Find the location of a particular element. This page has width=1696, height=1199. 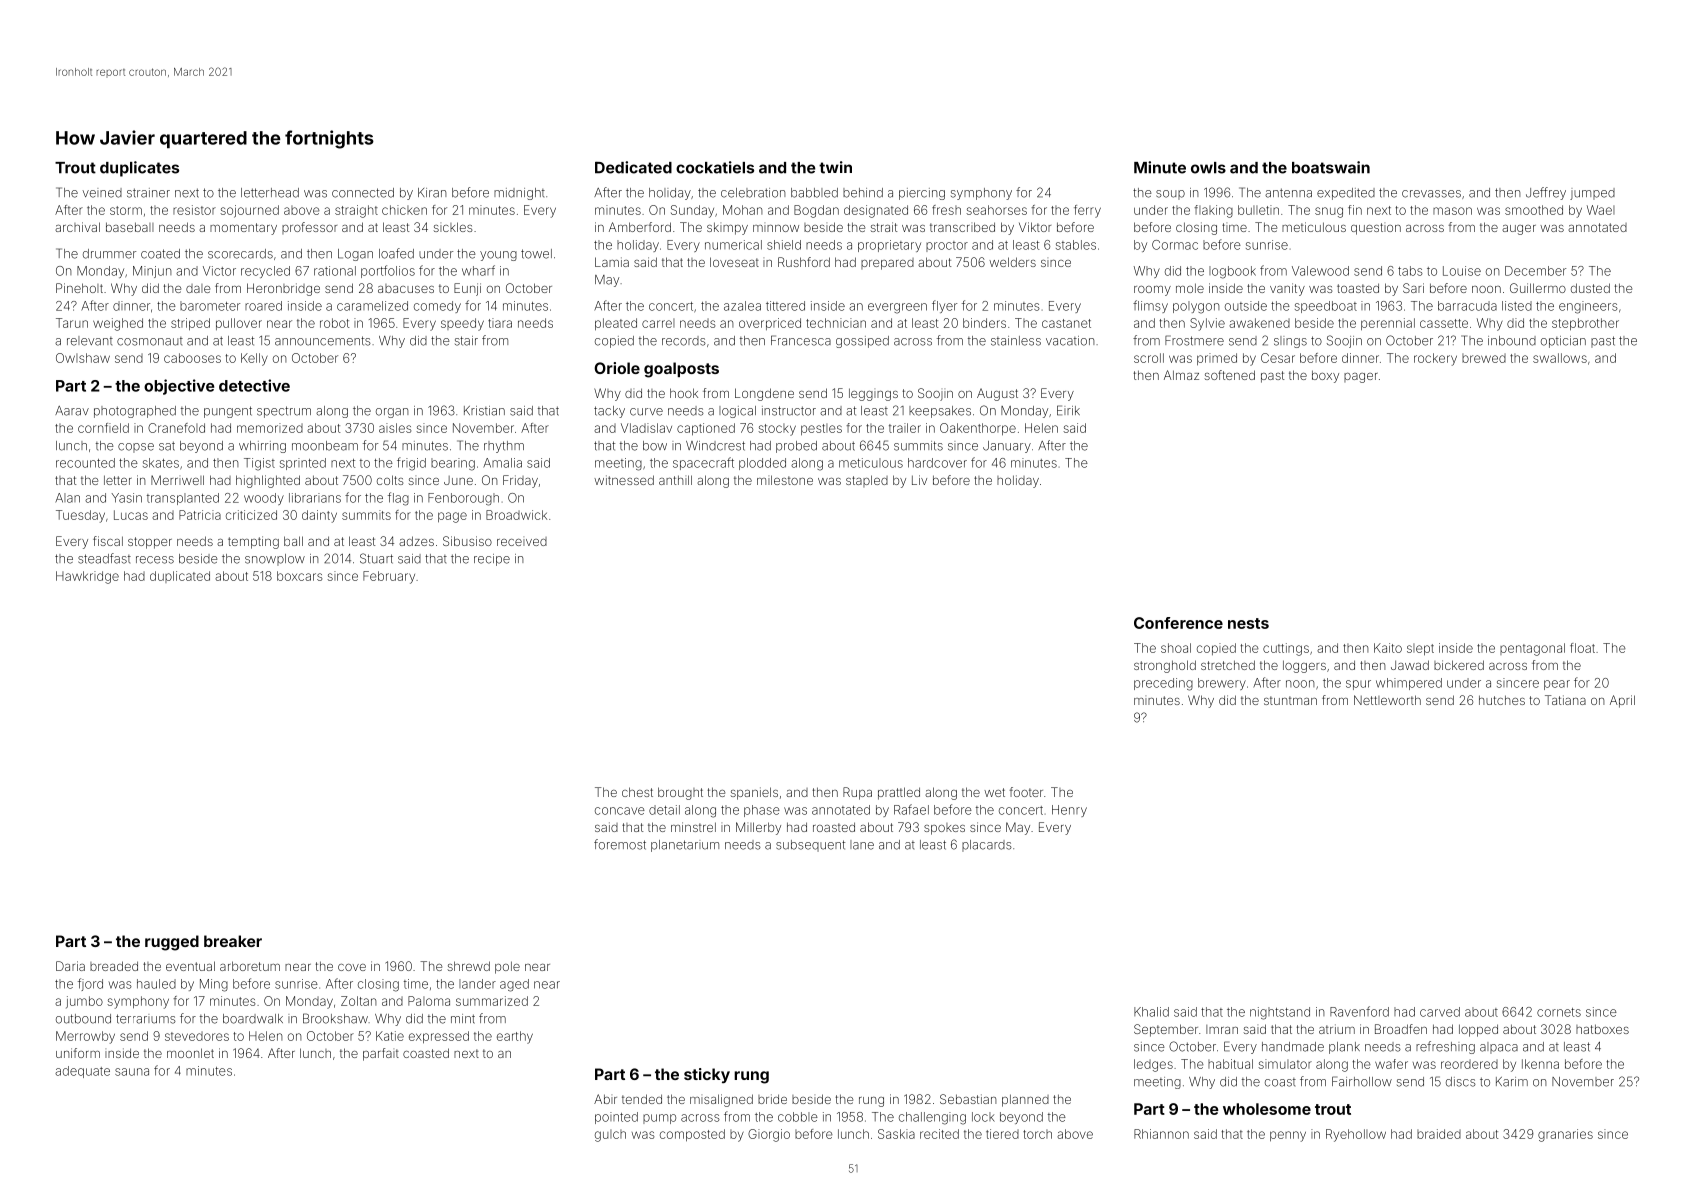

gulch is located at coordinates (610, 1136).
